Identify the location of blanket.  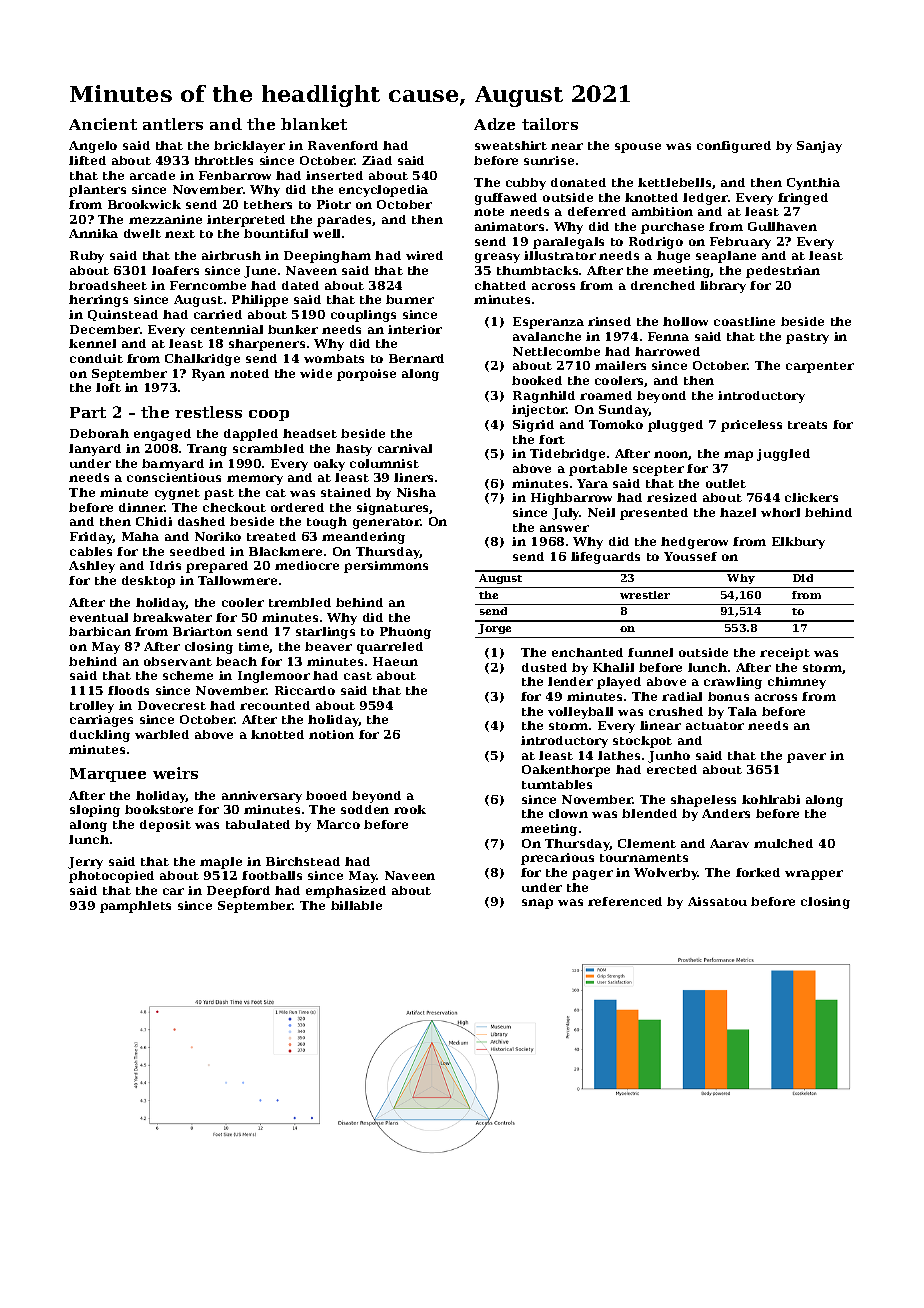
(314, 124).
